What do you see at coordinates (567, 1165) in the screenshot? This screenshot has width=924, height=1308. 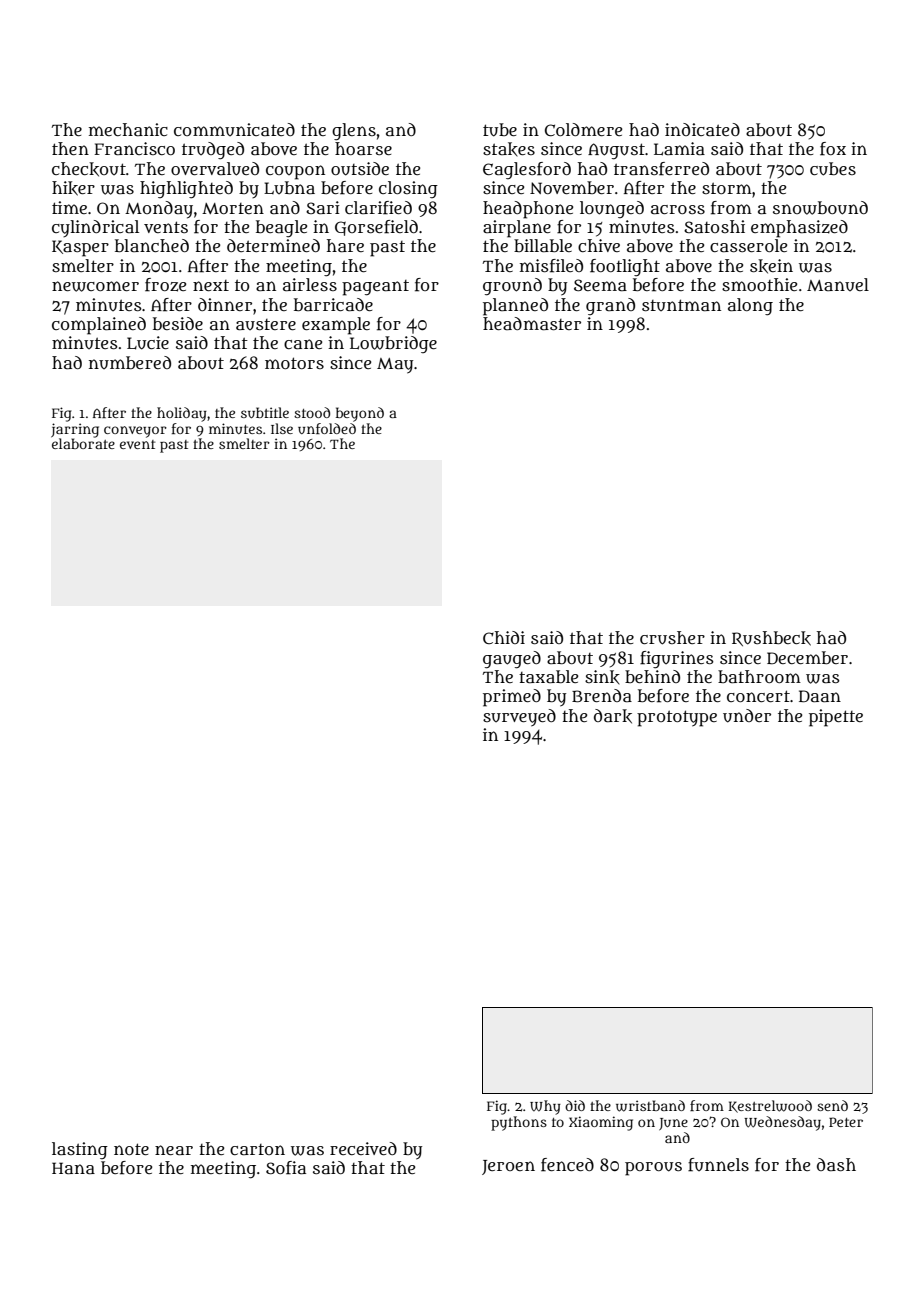 I see `fenced` at bounding box center [567, 1165].
